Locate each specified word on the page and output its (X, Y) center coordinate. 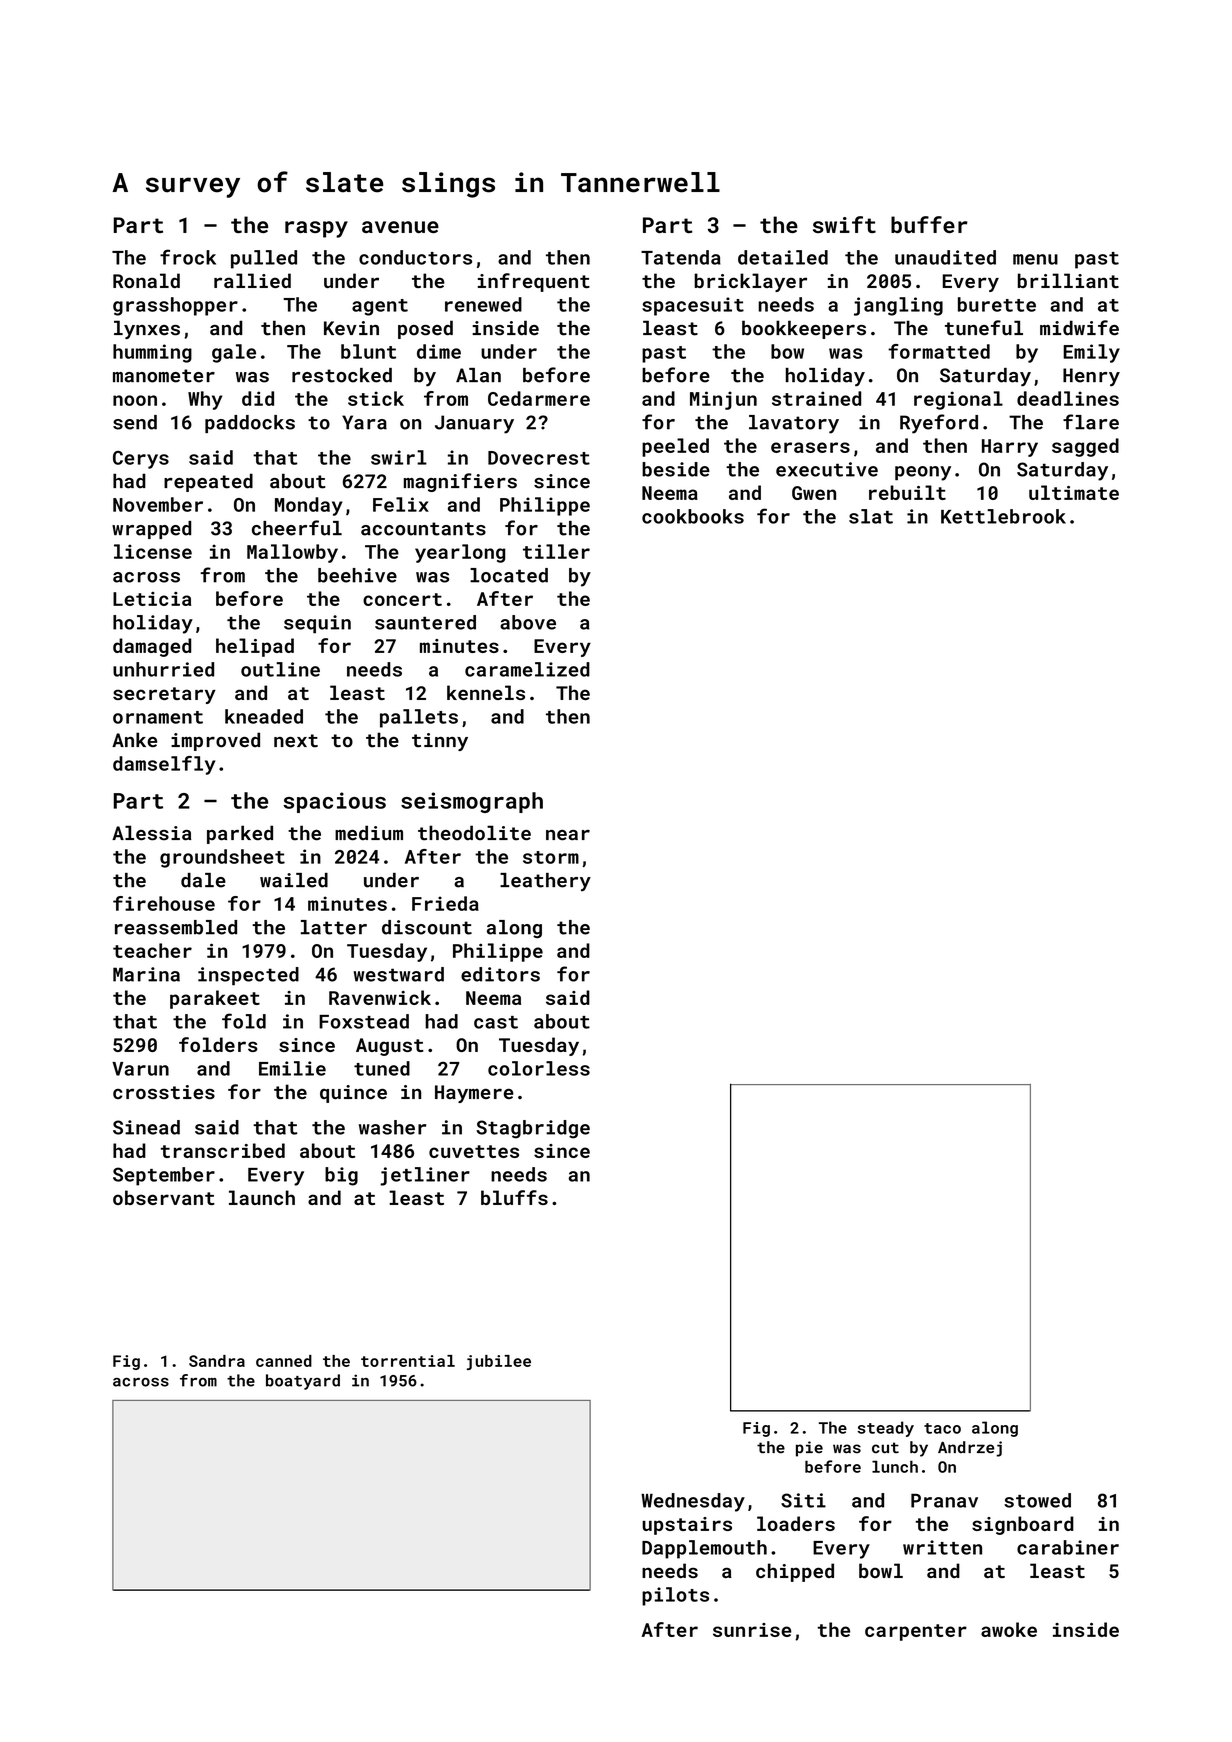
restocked (342, 375)
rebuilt (907, 492)
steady (886, 1429)
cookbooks (693, 516)
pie (809, 1449)
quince (353, 1094)
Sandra (217, 1361)
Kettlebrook (1003, 516)
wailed (294, 880)
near (568, 835)
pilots (675, 1596)
